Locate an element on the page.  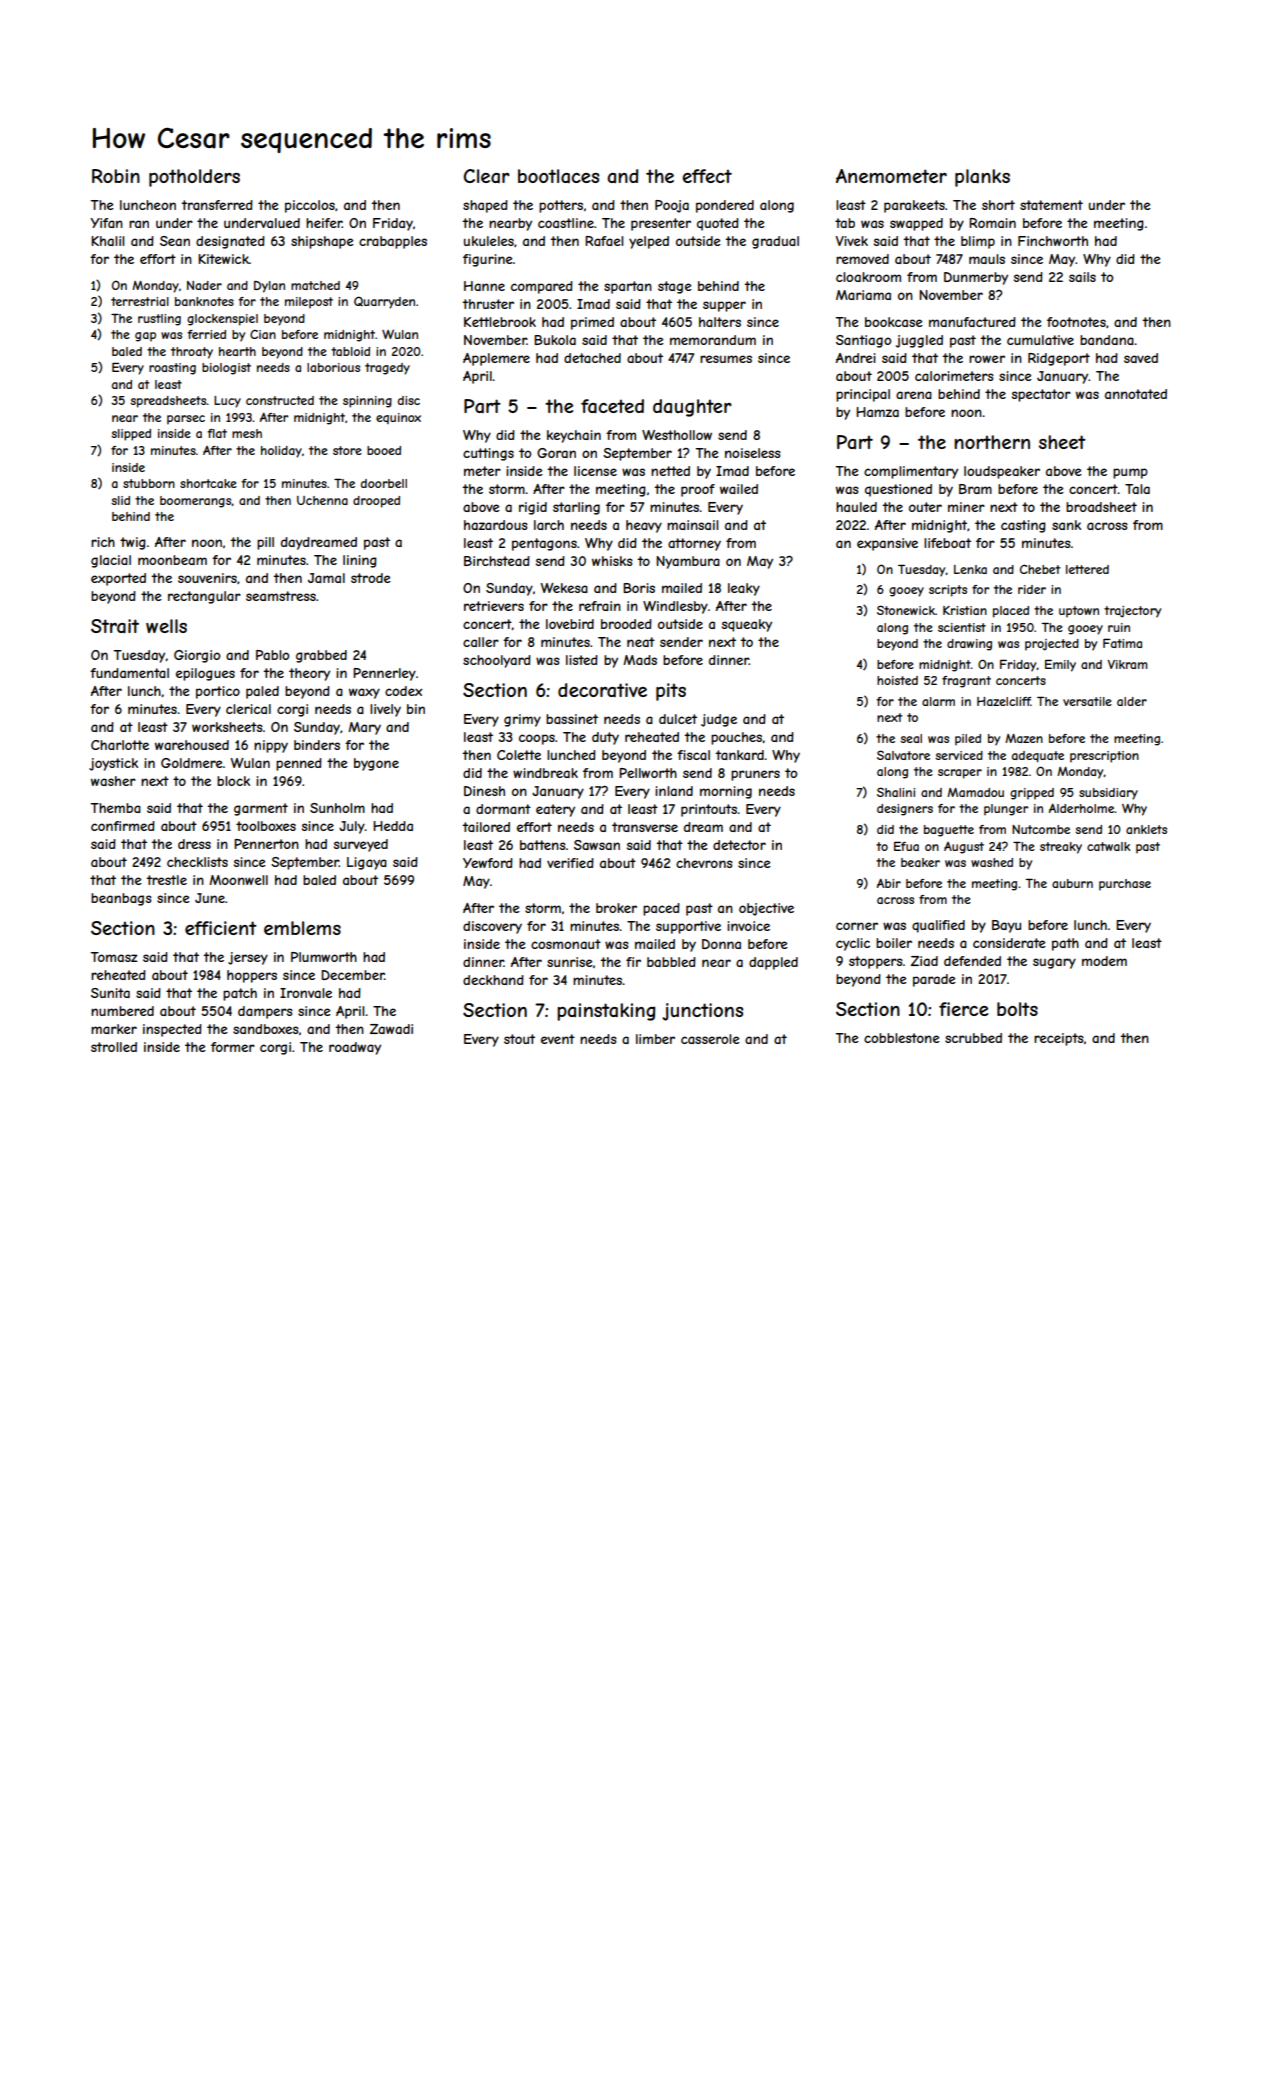
Dylan is located at coordinates (269, 287).
